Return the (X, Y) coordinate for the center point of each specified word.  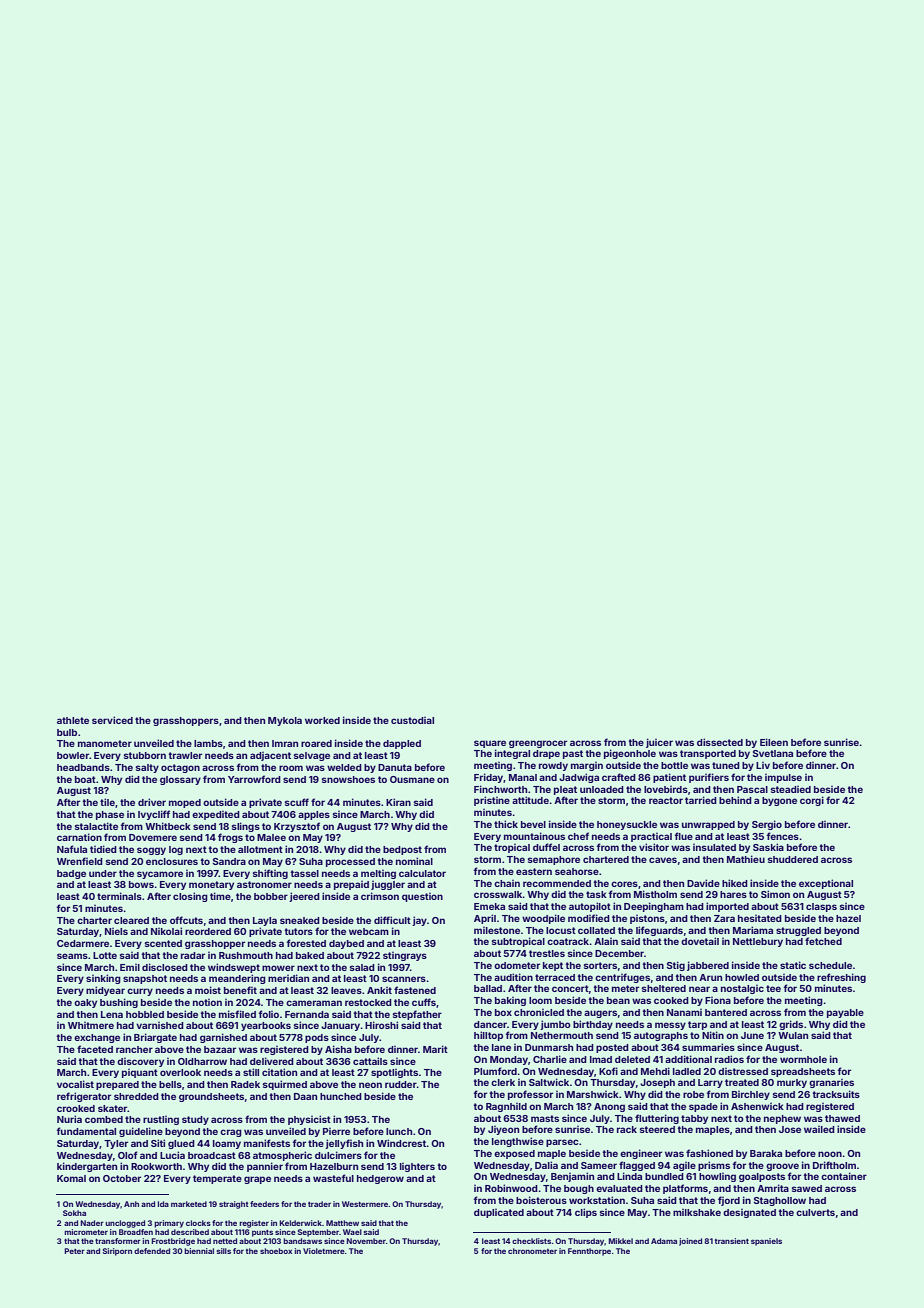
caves (663, 860)
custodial (412, 720)
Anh (131, 1204)
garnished (223, 1038)
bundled (664, 1176)
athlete (73, 720)
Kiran (398, 802)
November (366, 1241)
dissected (720, 742)
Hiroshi (381, 1025)
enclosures (172, 861)
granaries (831, 1083)
